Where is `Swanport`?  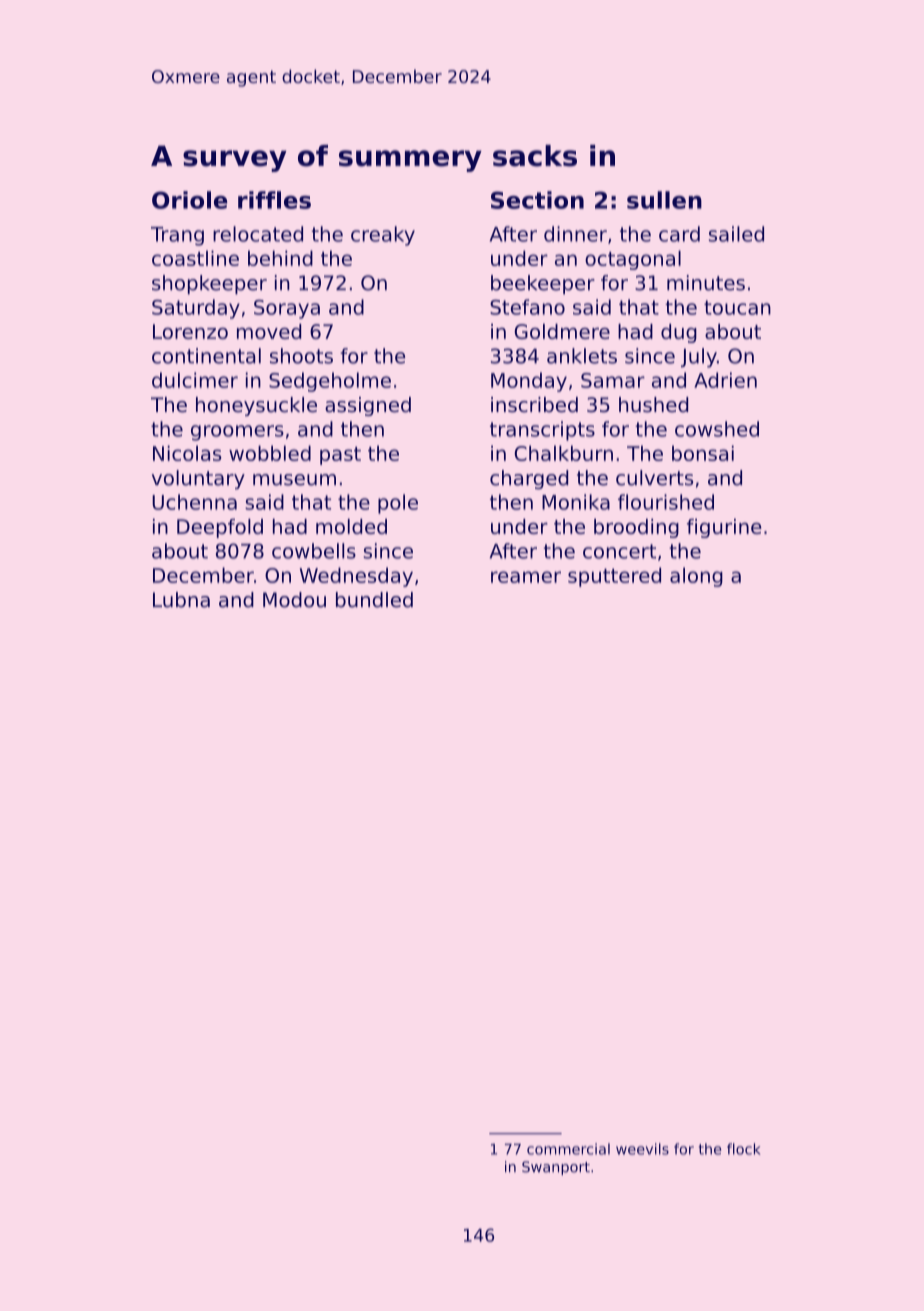
Swanport is located at coordinates (556, 1168).
